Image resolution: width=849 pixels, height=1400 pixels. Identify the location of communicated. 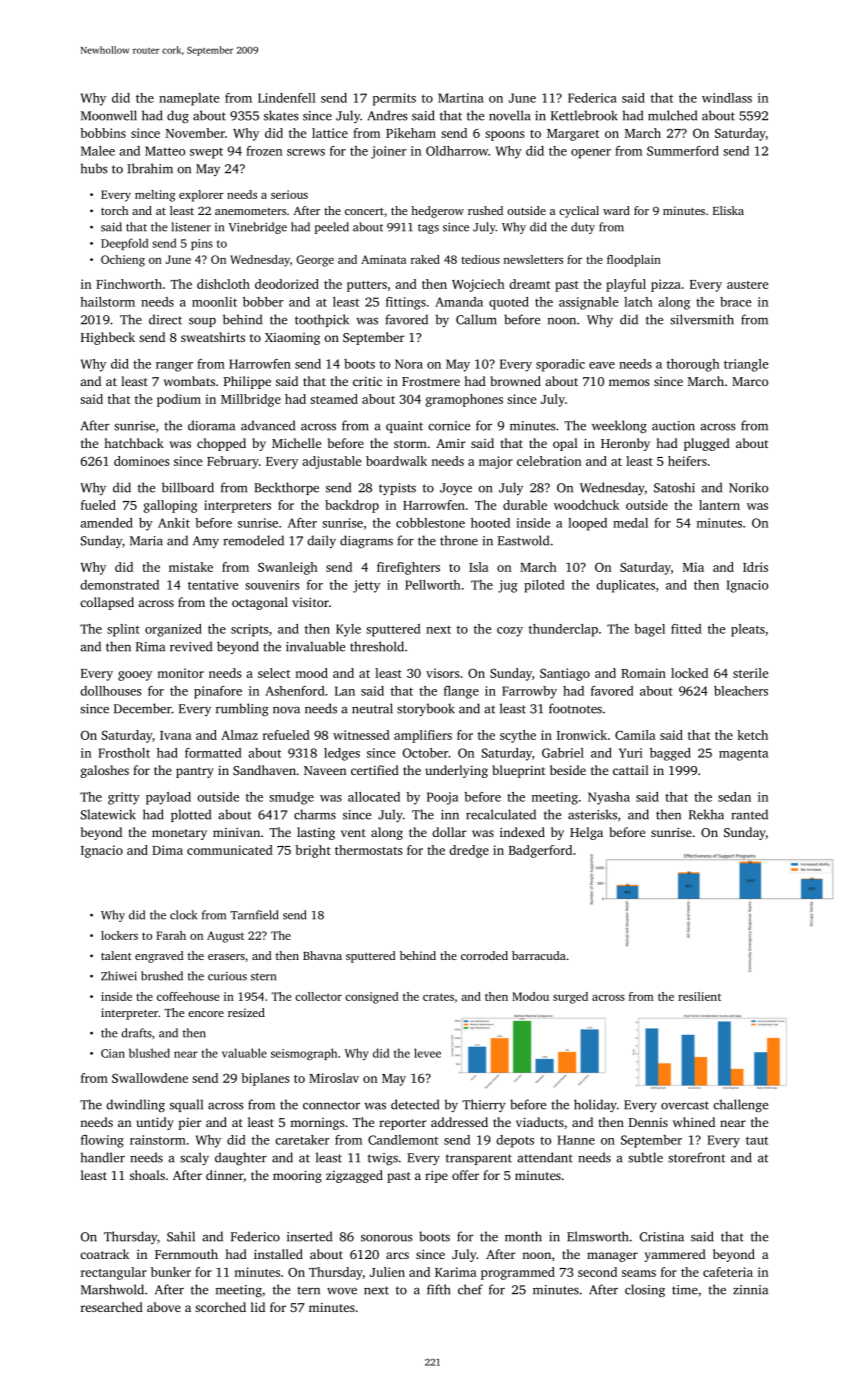
(230, 850).
